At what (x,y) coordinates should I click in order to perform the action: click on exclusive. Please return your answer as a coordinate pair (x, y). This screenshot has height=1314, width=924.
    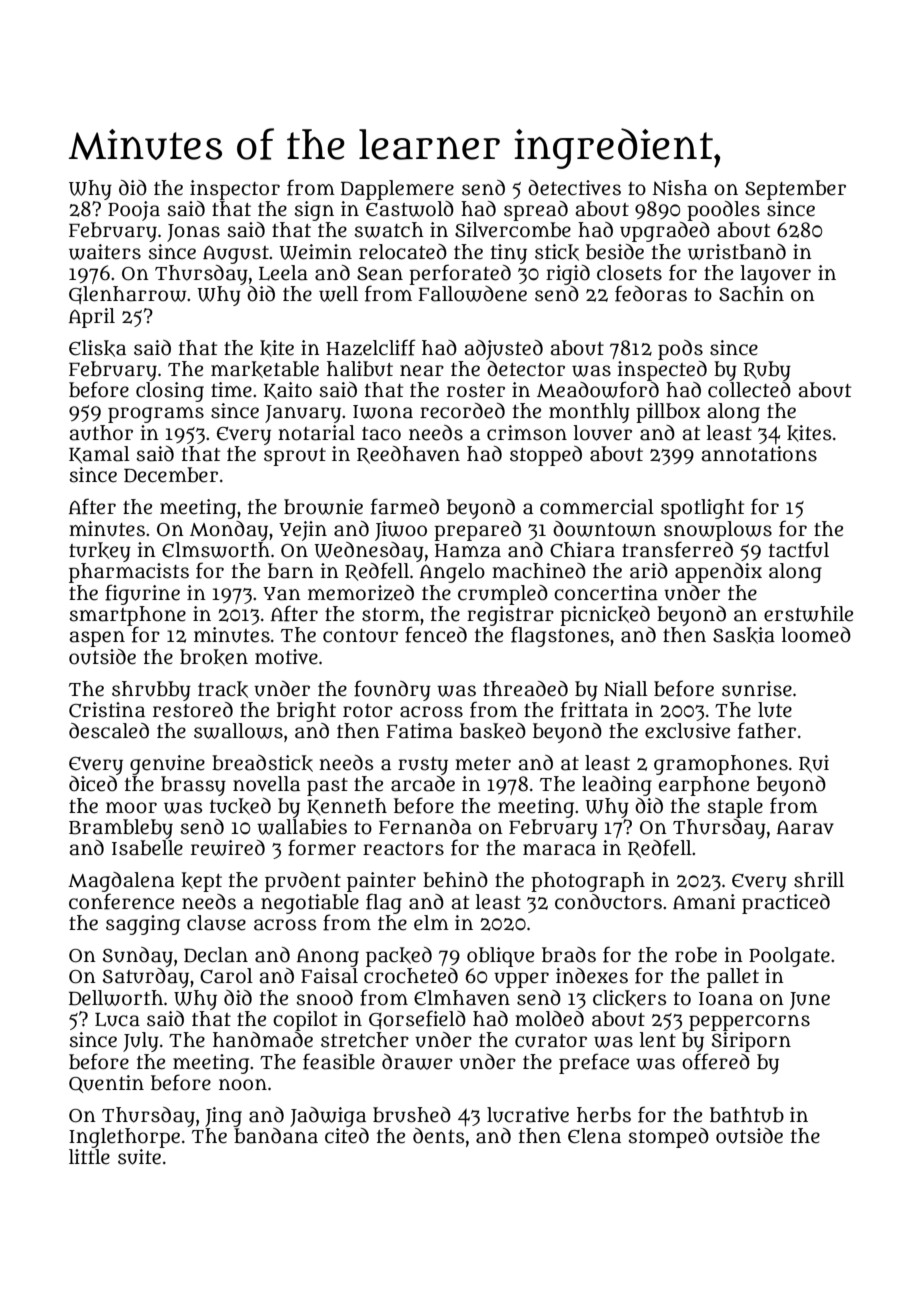
    Looking at the image, I should click on (687, 731).
